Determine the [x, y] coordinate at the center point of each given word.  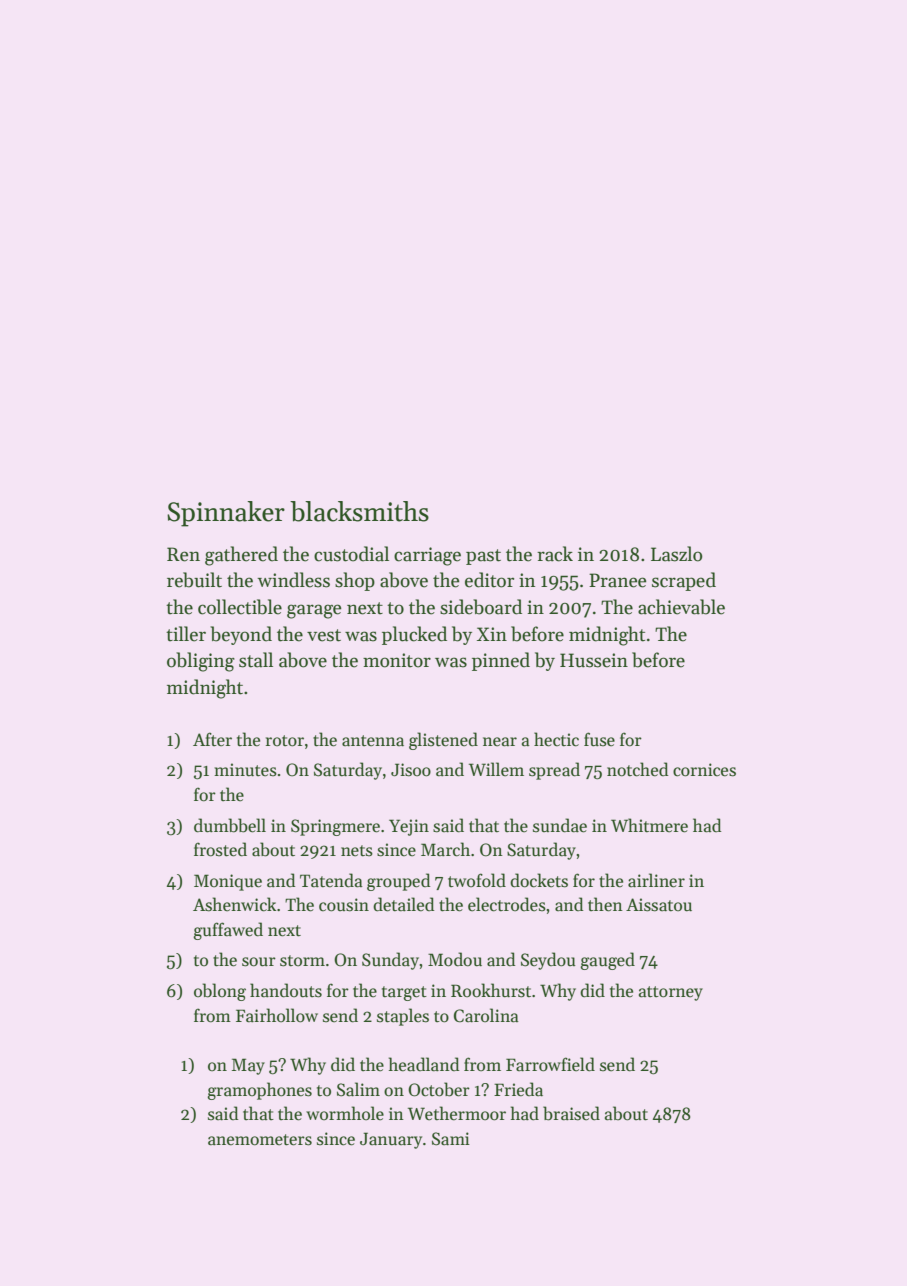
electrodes [507, 904]
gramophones [259, 1091]
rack [555, 554]
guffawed [228, 931]
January [391, 1140]
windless [293, 580]
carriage [427, 556]
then [605, 904]
